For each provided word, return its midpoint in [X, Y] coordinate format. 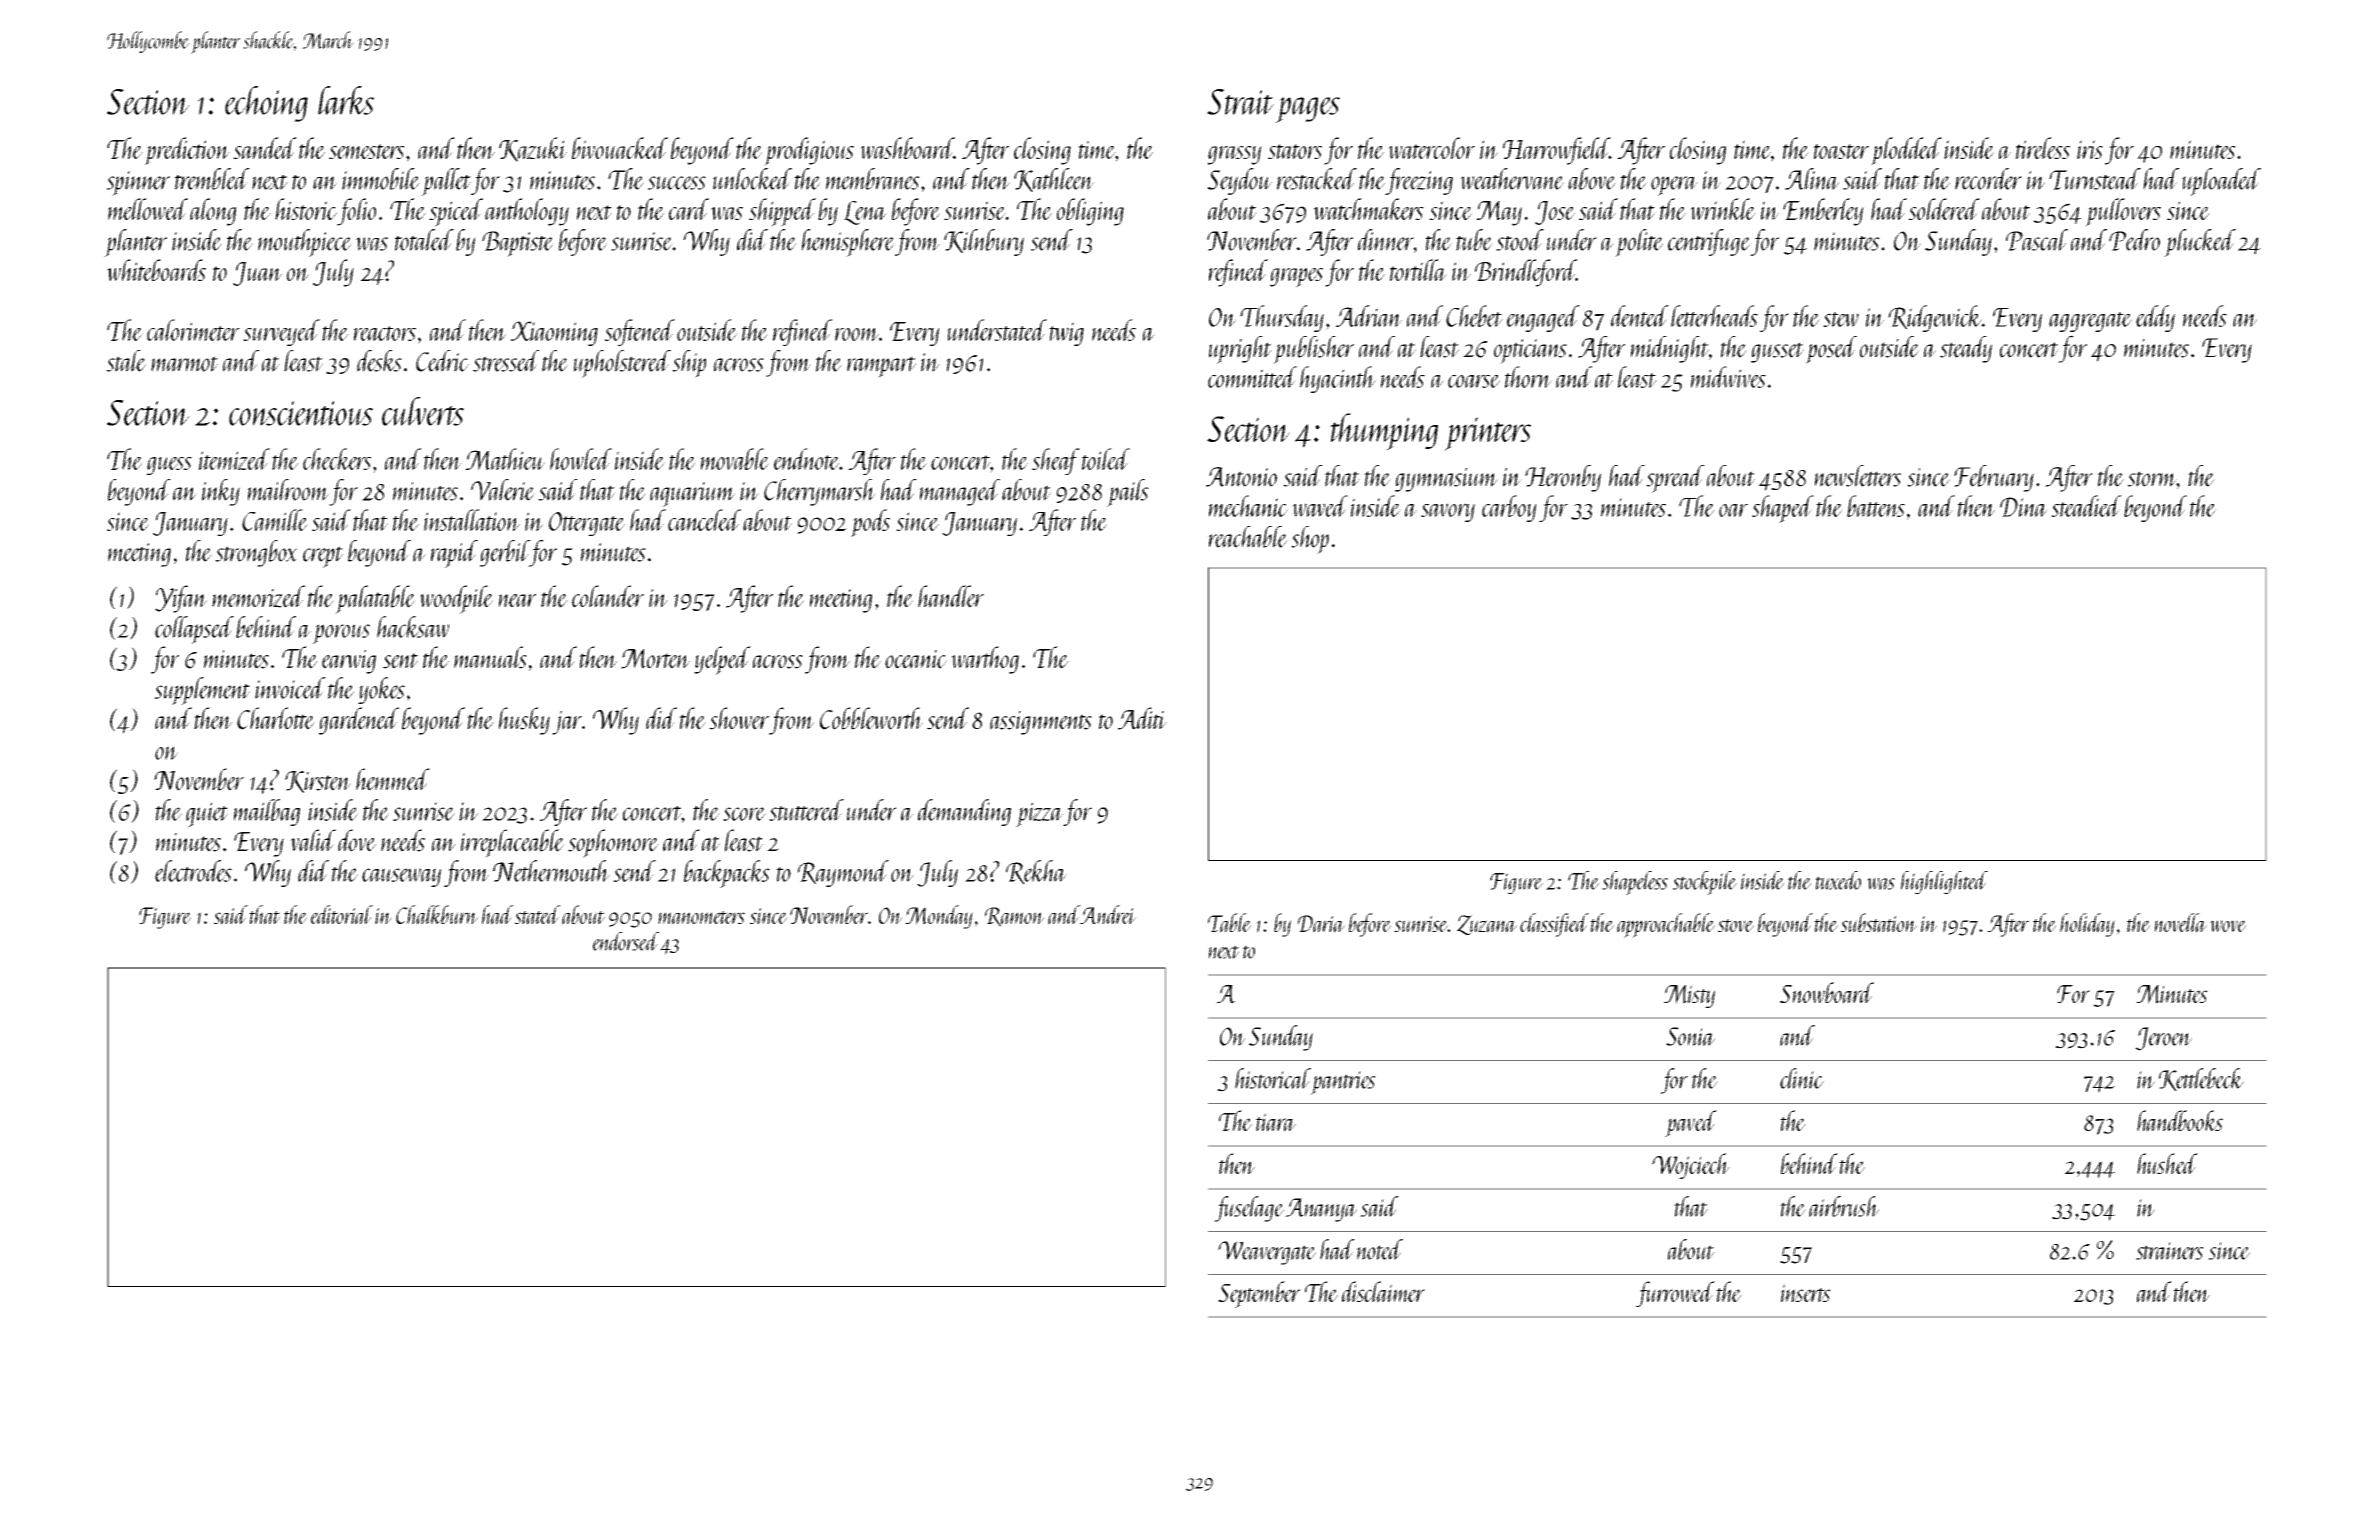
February [1994, 478]
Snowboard [1827, 993]
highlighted [1944, 882]
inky [221, 492]
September [1259, 1294]
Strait [1240, 102]
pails [1128, 493]
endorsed [626, 941]
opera [1674, 186]
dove [357, 840]
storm [2152, 479]
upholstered [622, 364]
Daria [1321, 924]
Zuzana [1487, 925]
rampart [881, 367]
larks [346, 100]
